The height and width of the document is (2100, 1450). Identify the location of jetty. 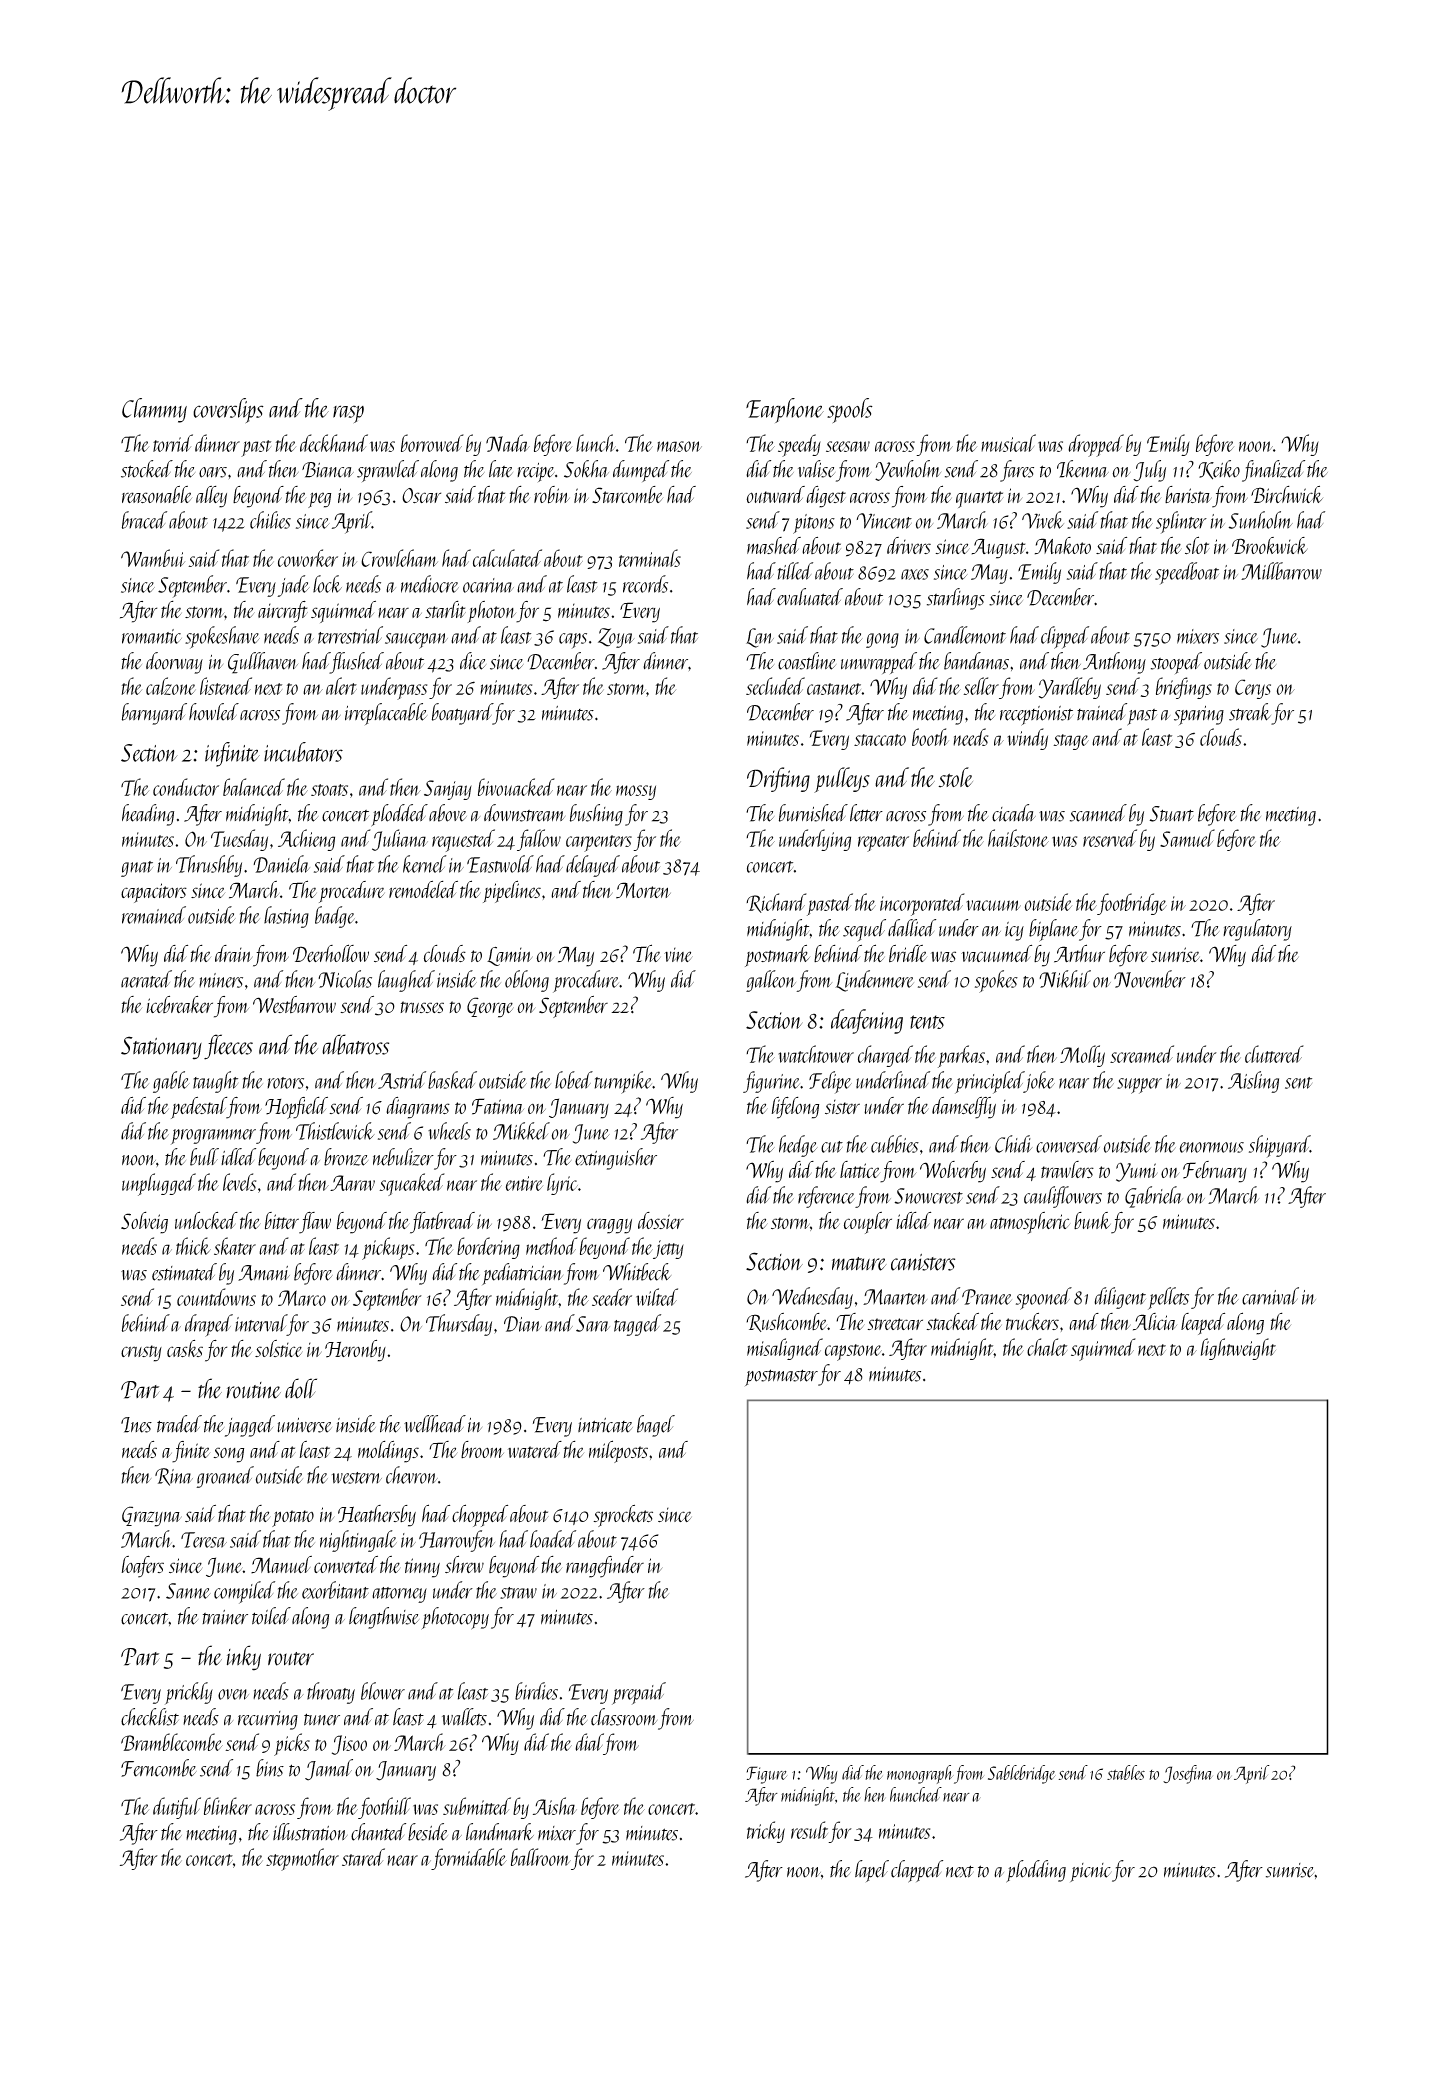
(668, 1249).
